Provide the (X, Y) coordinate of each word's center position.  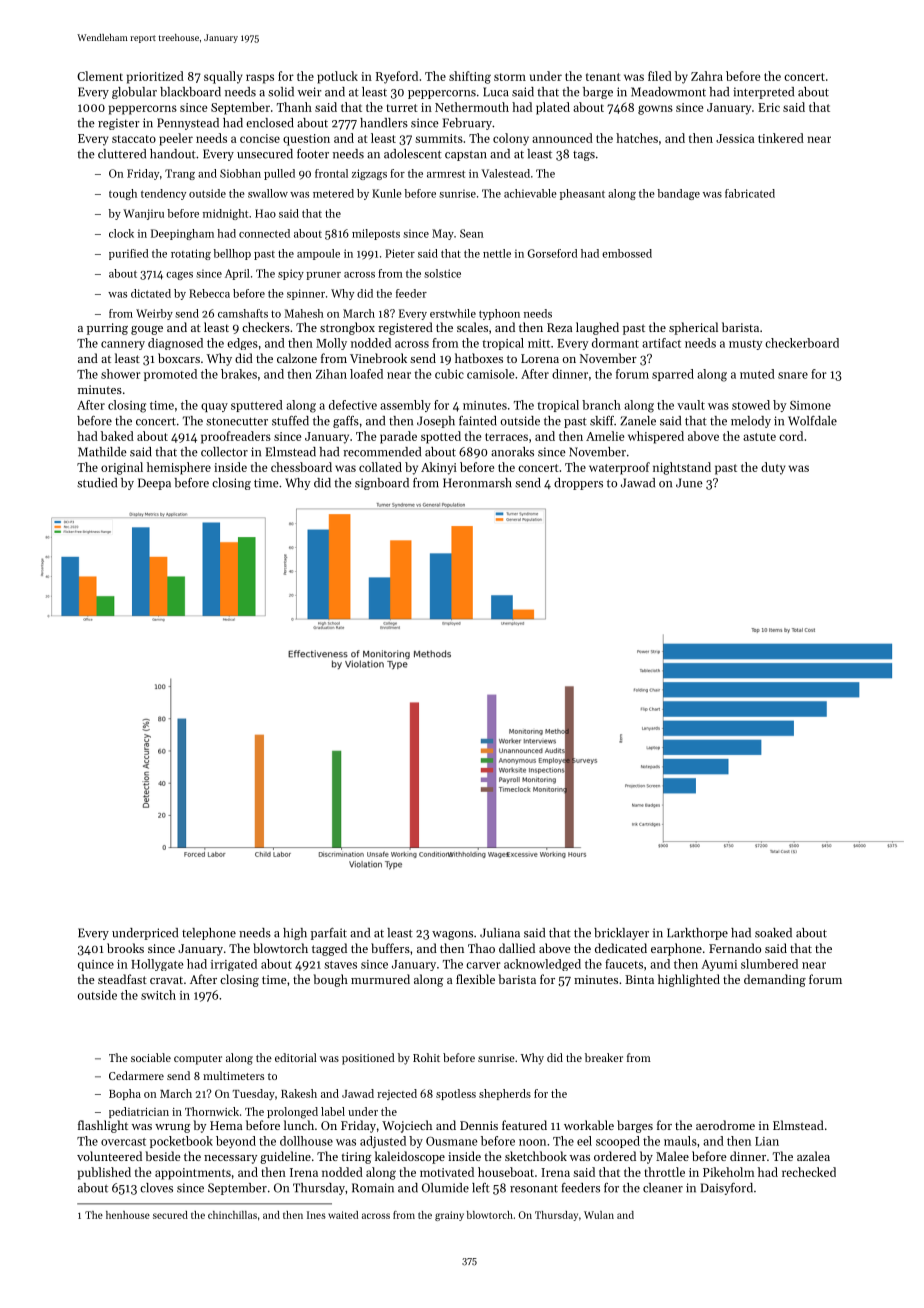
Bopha (125, 1094)
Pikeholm (729, 1172)
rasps (260, 79)
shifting (470, 77)
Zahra (707, 76)
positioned (368, 1059)
